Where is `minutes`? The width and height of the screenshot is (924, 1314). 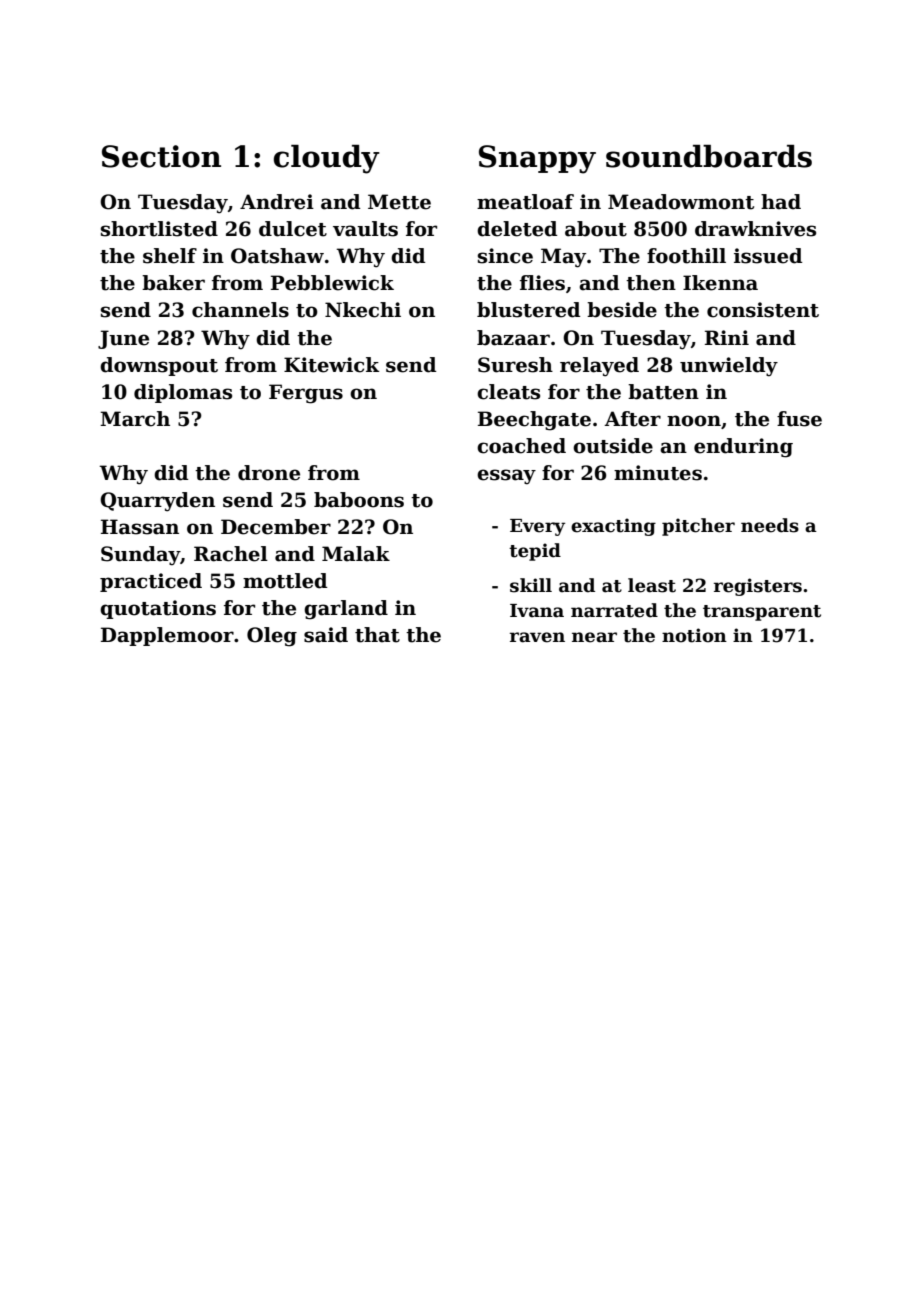
minutes is located at coordinates (658, 473).
